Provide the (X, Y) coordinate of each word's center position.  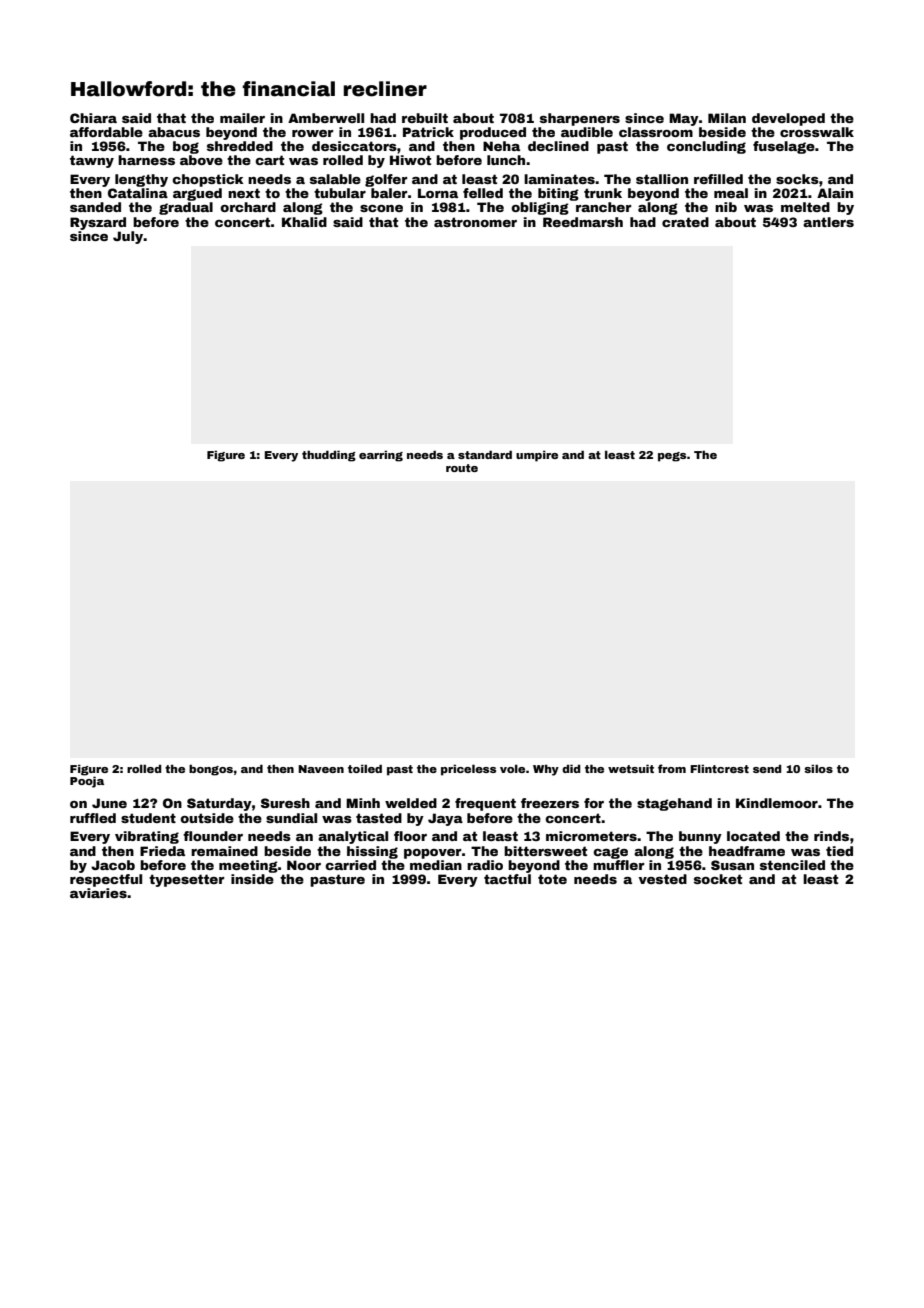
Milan (727, 118)
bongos (211, 770)
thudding (329, 456)
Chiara (93, 118)
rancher (603, 207)
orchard (248, 207)
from (672, 768)
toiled (365, 768)
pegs (672, 457)
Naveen (321, 769)
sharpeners (580, 119)
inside (252, 879)
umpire (537, 456)
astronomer (475, 222)
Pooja (87, 782)
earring (381, 456)
